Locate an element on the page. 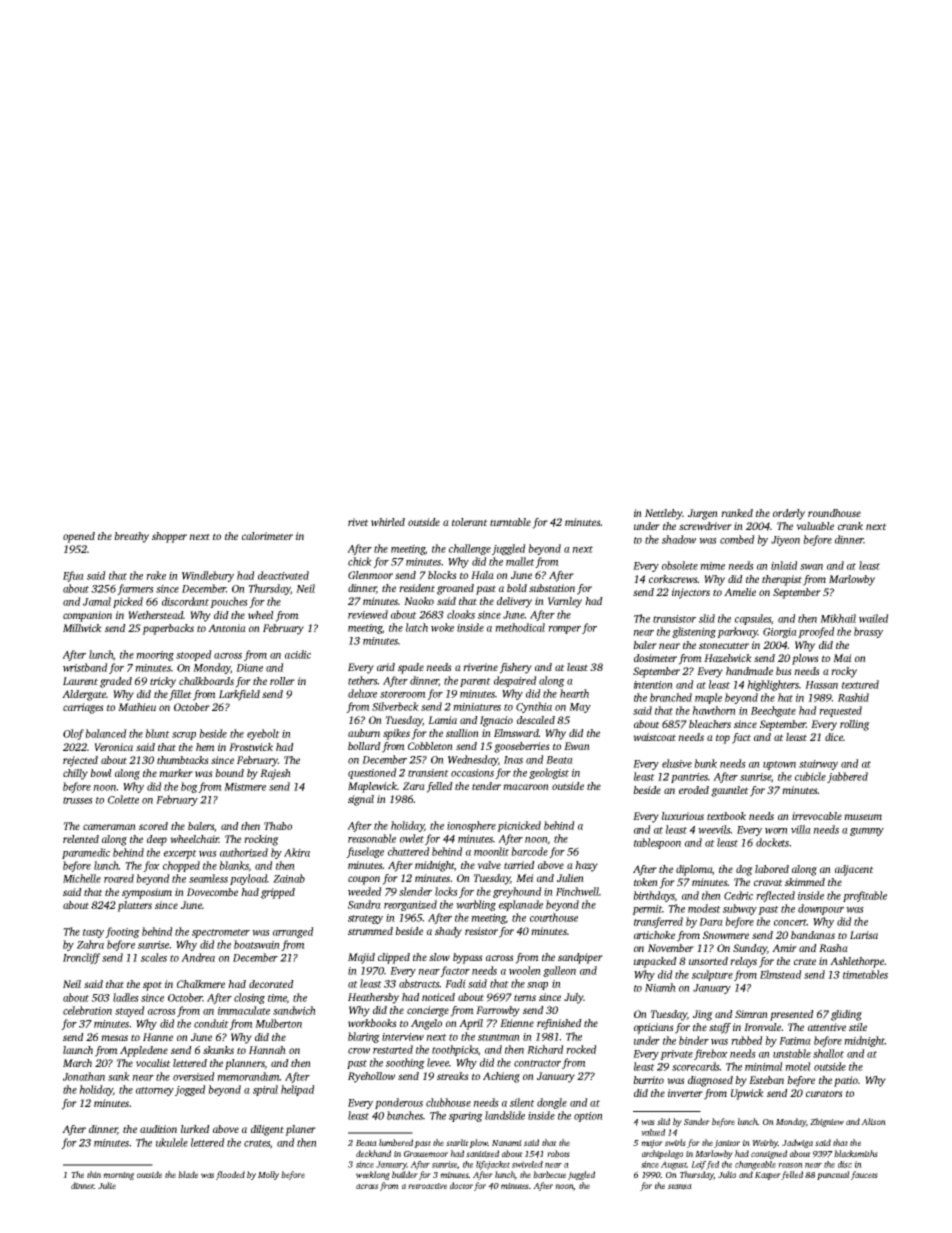  villa is located at coordinates (801, 829).
